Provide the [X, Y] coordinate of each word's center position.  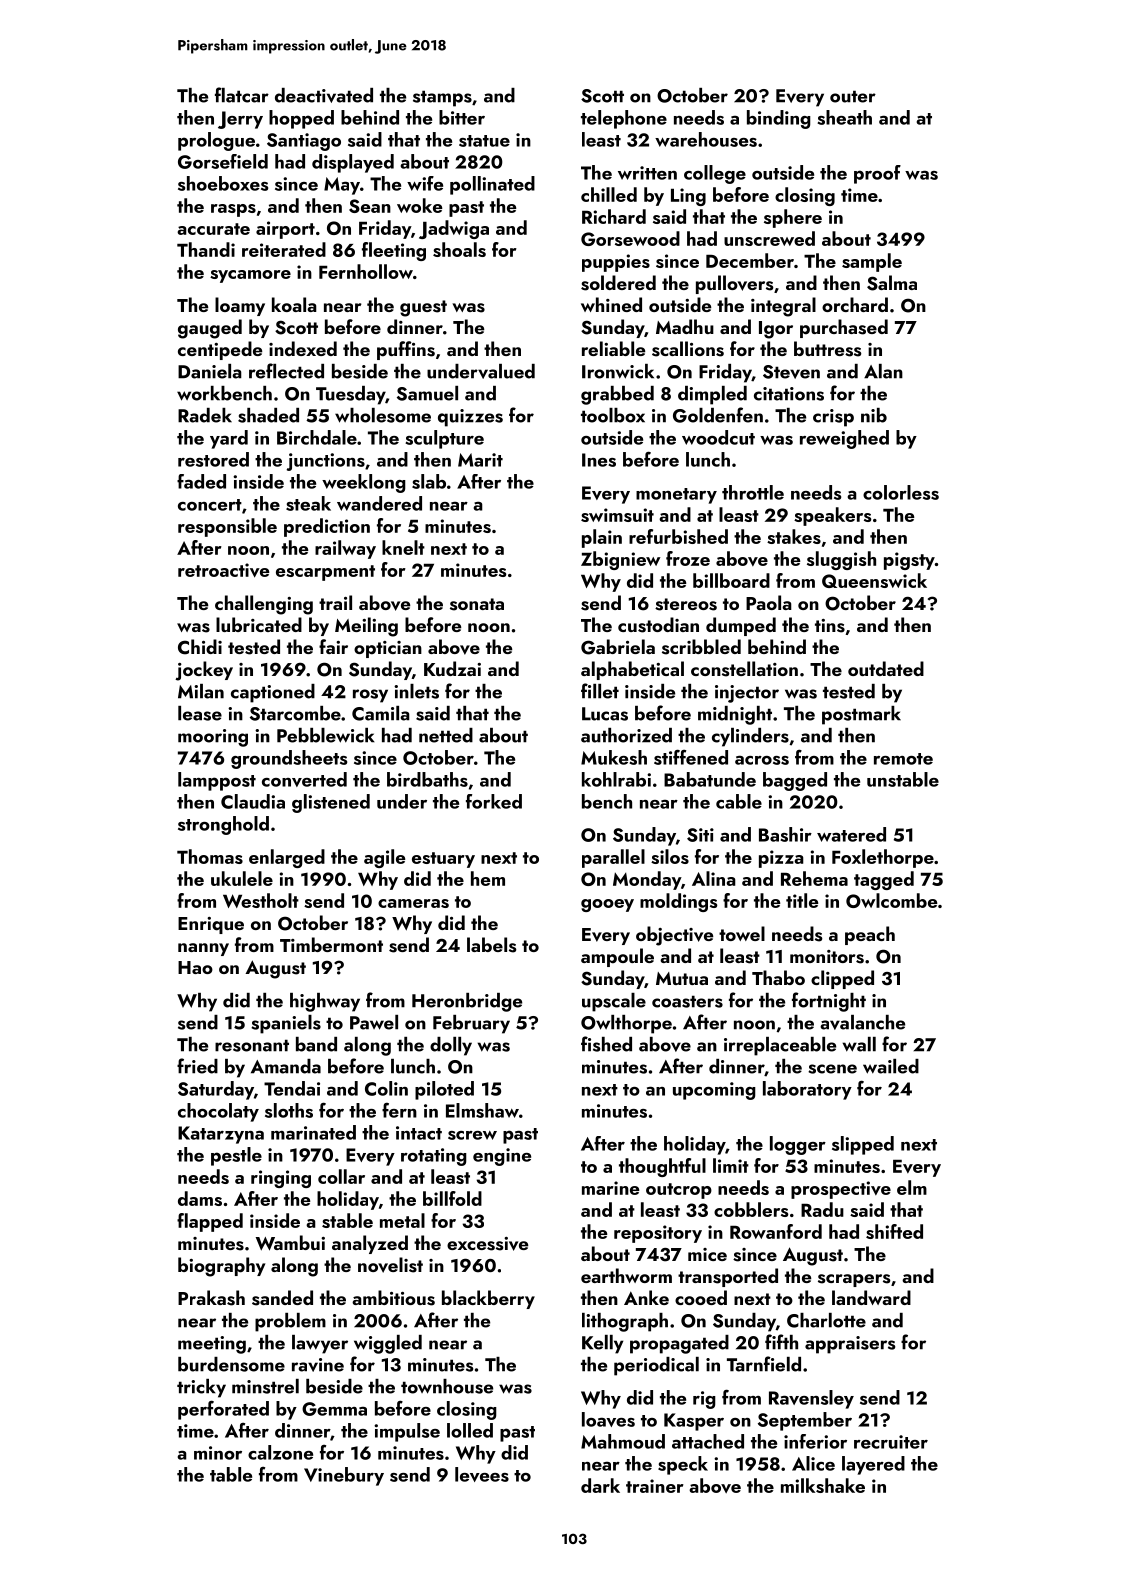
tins [830, 626]
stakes [794, 536]
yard [229, 439]
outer [853, 96]
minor [218, 1453]
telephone [624, 119]
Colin [386, 1088]
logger [798, 1145]
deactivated [324, 95]
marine [610, 1188]
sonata [477, 604]
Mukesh [614, 757]
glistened [331, 803]
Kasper [694, 1422]
